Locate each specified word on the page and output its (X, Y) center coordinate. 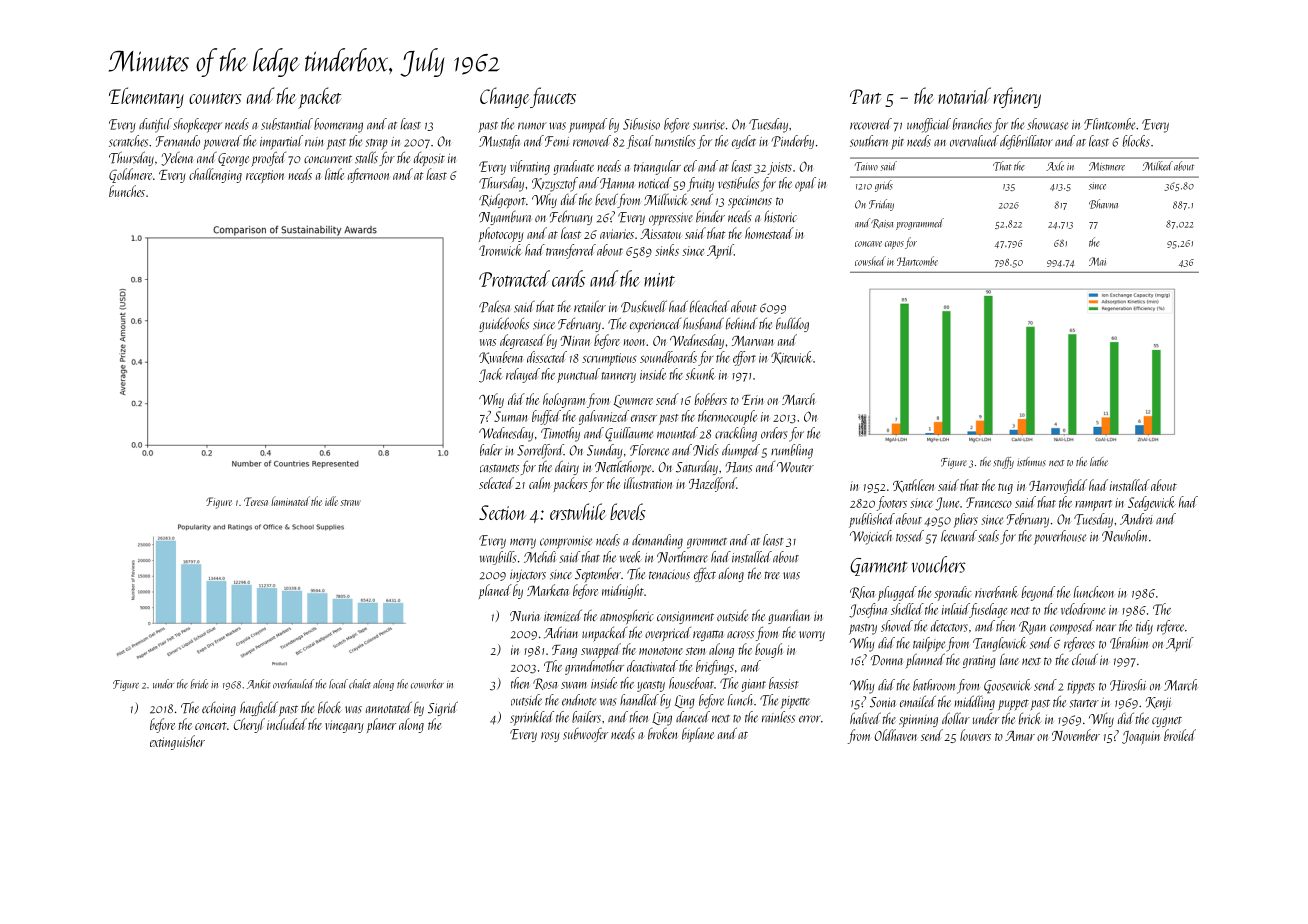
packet (320, 98)
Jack (490, 375)
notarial (964, 95)
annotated (389, 707)
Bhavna (1103, 204)
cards (568, 278)
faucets (553, 97)
